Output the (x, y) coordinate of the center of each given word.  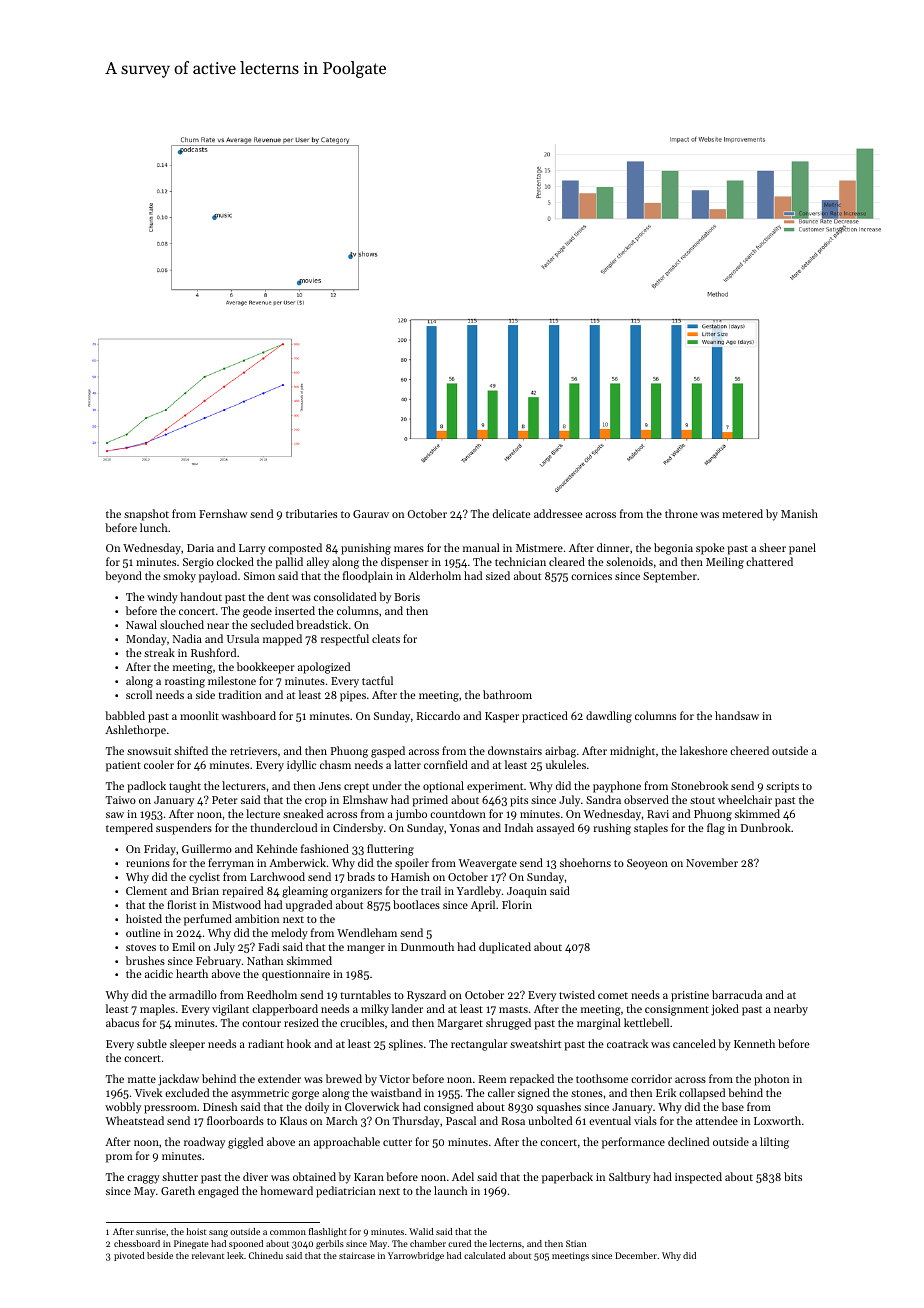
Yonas (464, 828)
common (288, 1232)
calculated (485, 1255)
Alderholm (434, 575)
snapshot (146, 515)
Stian (576, 1243)
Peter (225, 800)
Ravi (658, 814)
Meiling (725, 563)
